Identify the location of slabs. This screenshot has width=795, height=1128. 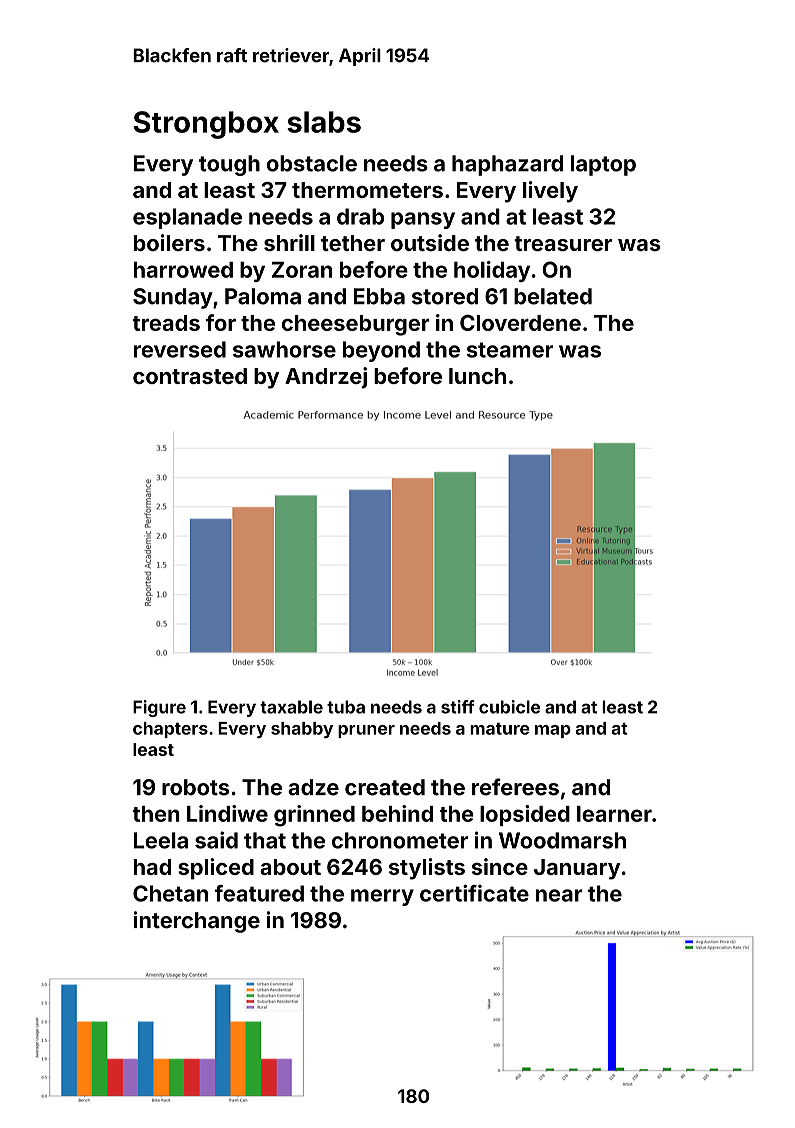
(324, 122).
